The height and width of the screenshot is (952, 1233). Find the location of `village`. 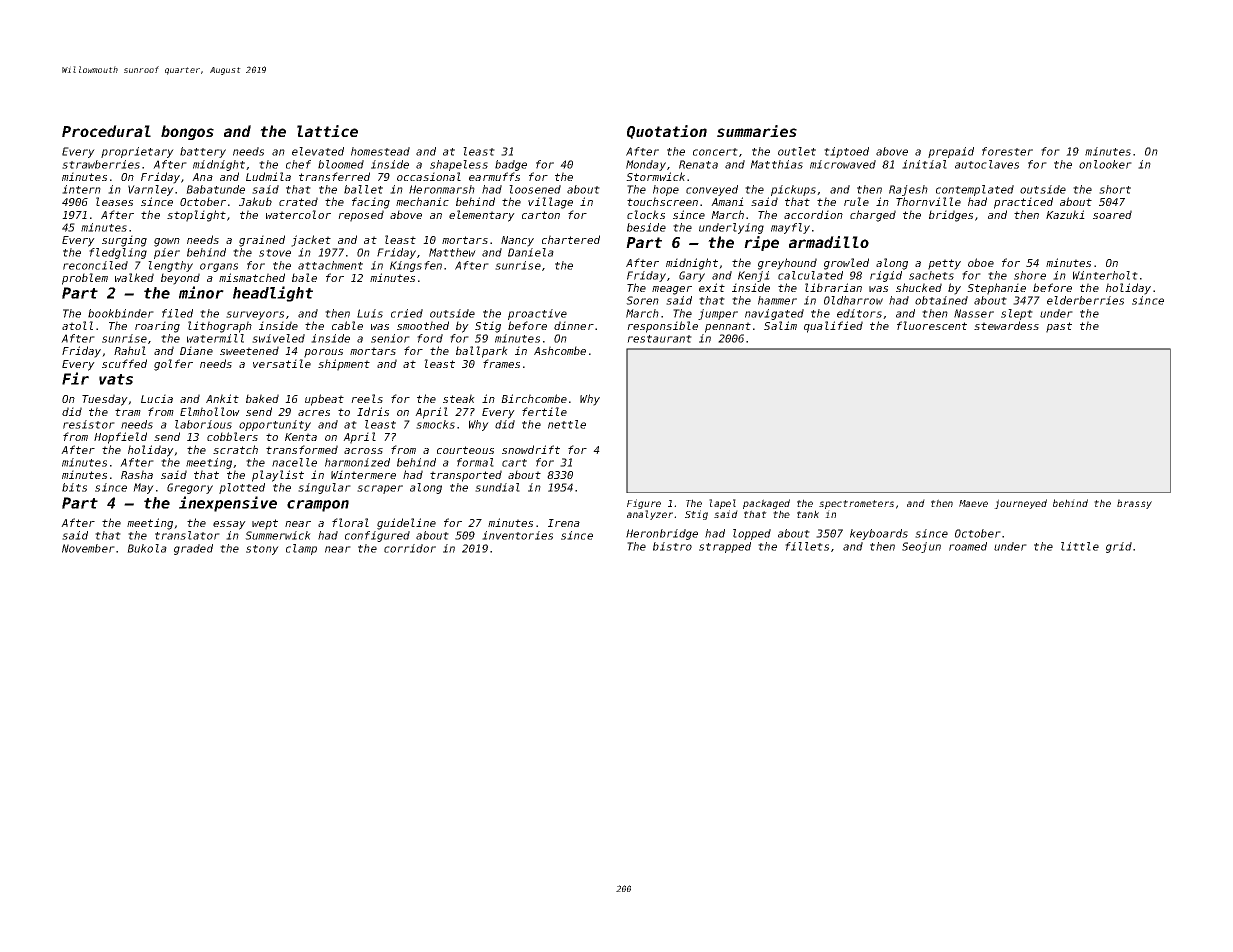

village is located at coordinates (550, 203).
